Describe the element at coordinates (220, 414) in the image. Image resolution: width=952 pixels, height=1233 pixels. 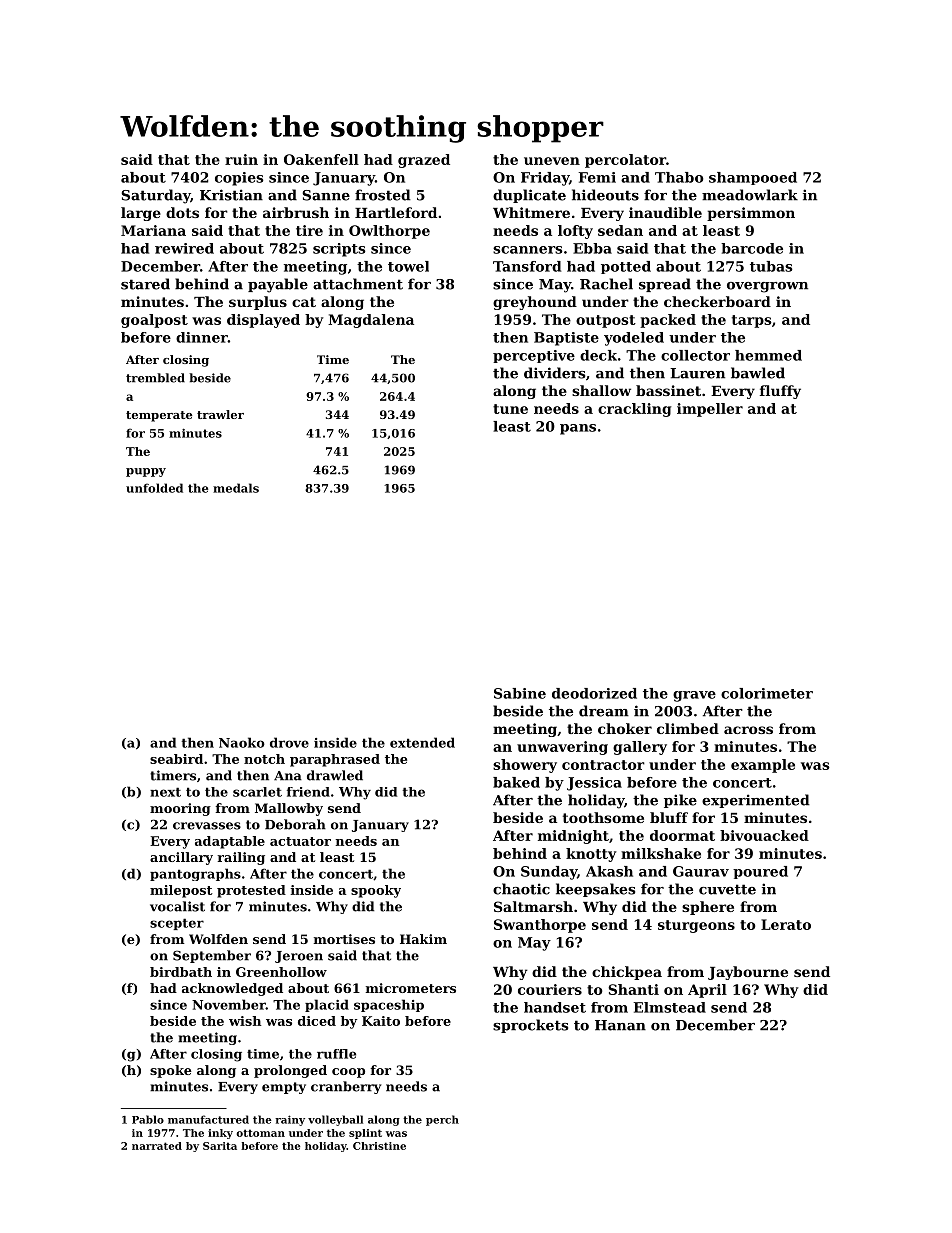
I see `trawler` at that location.
